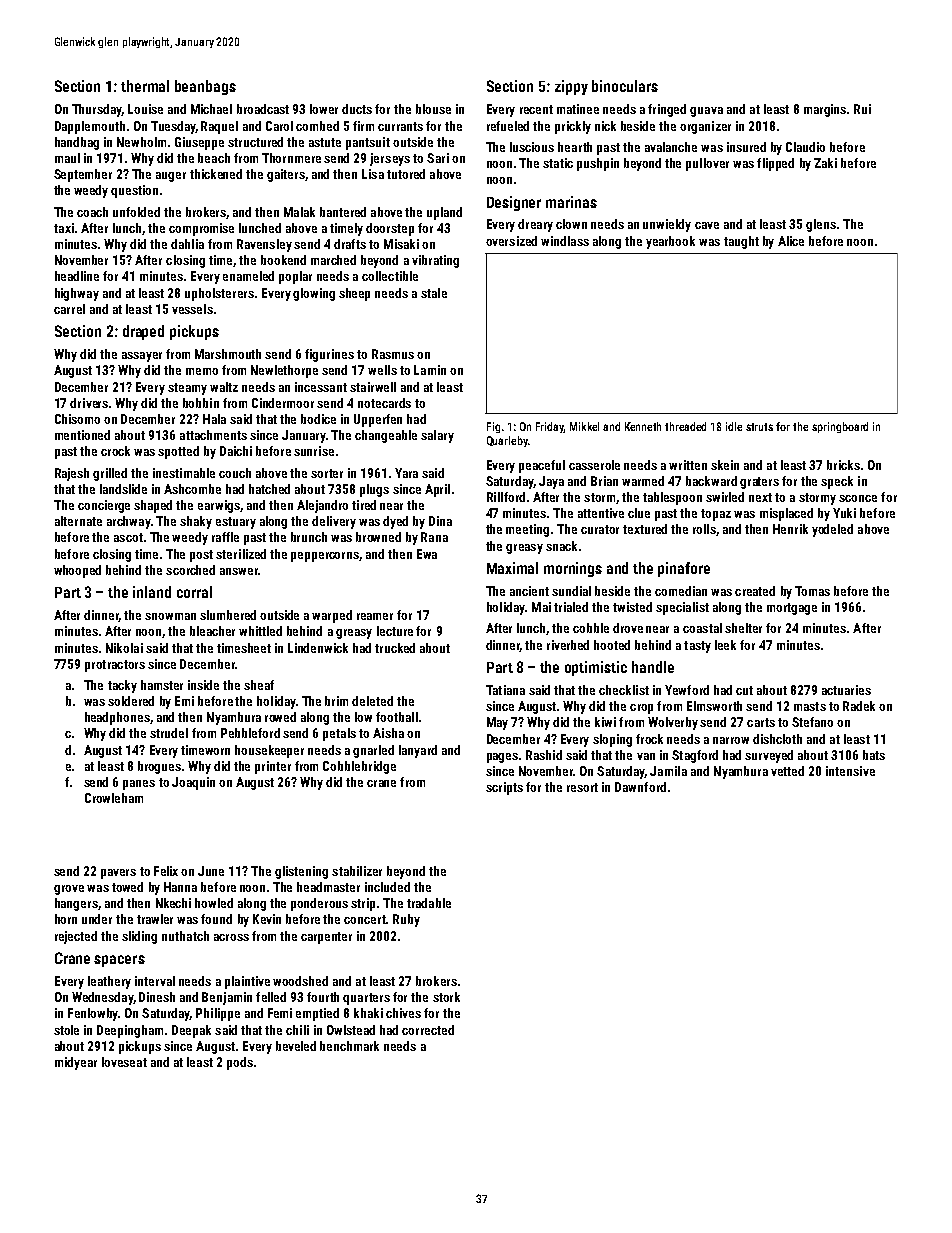  Describe the element at coordinates (825, 163) in the screenshot. I see `Zaki` at that location.
